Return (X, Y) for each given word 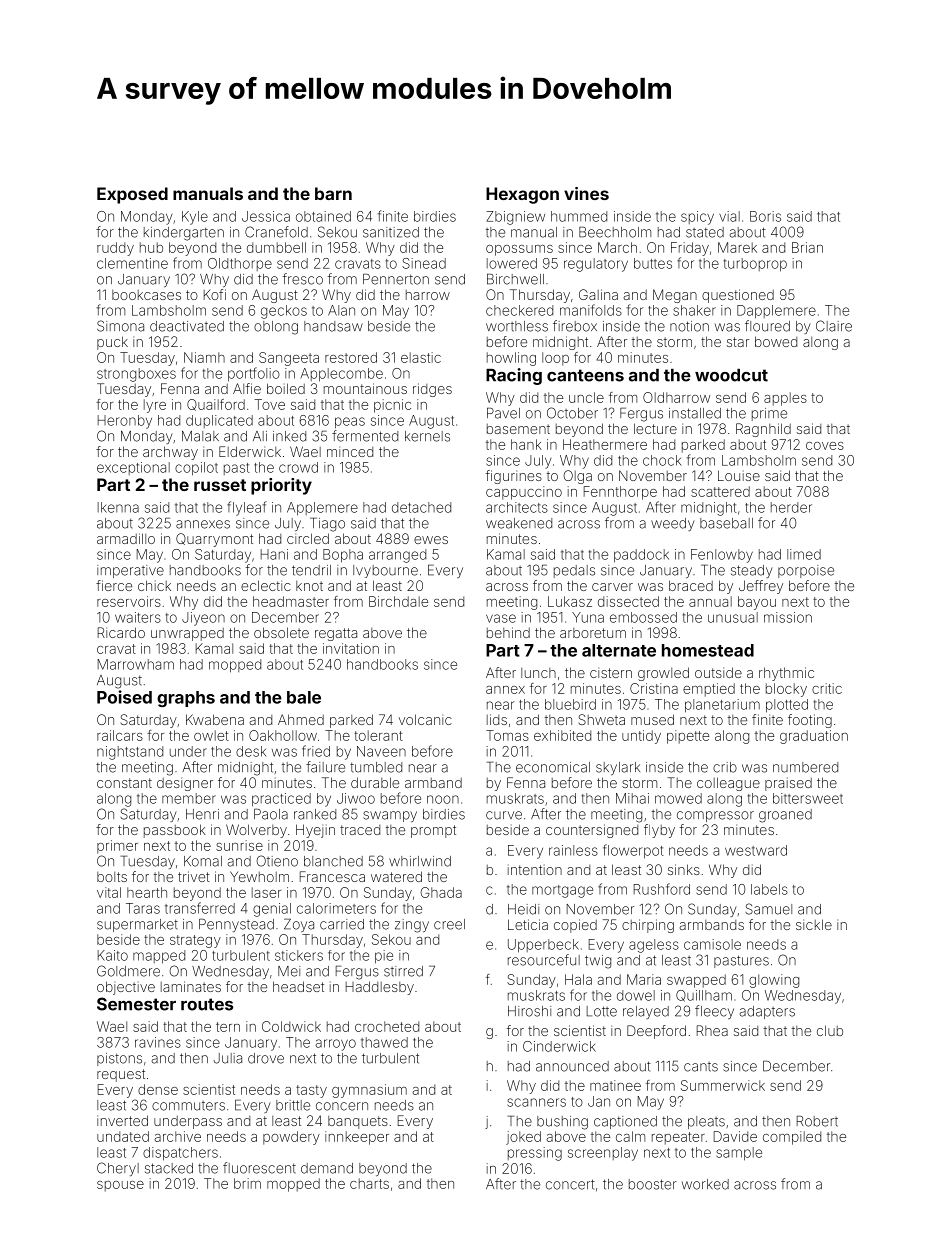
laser (266, 892)
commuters (188, 1106)
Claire (834, 326)
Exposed (132, 195)
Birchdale (398, 601)
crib (725, 767)
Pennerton (396, 279)
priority (281, 486)
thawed (384, 1042)
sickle (814, 924)
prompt (433, 831)
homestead (708, 650)
